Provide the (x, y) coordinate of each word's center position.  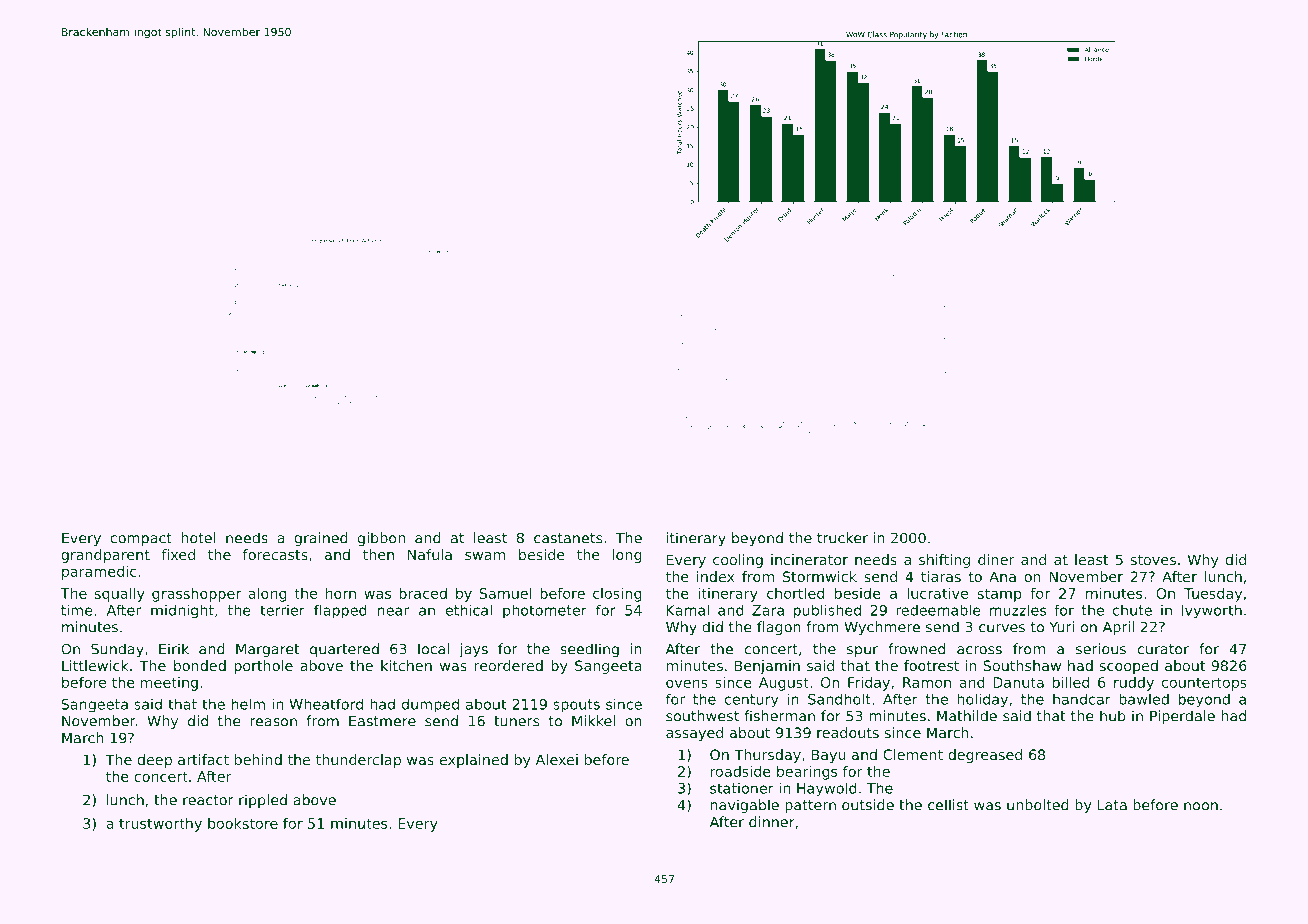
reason (274, 722)
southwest (702, 716)
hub (1113, 716)
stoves (1153, 560)
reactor (208, 800)
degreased (985, 756)
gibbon (381, 539)
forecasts (275, 554)
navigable (745, 806)
